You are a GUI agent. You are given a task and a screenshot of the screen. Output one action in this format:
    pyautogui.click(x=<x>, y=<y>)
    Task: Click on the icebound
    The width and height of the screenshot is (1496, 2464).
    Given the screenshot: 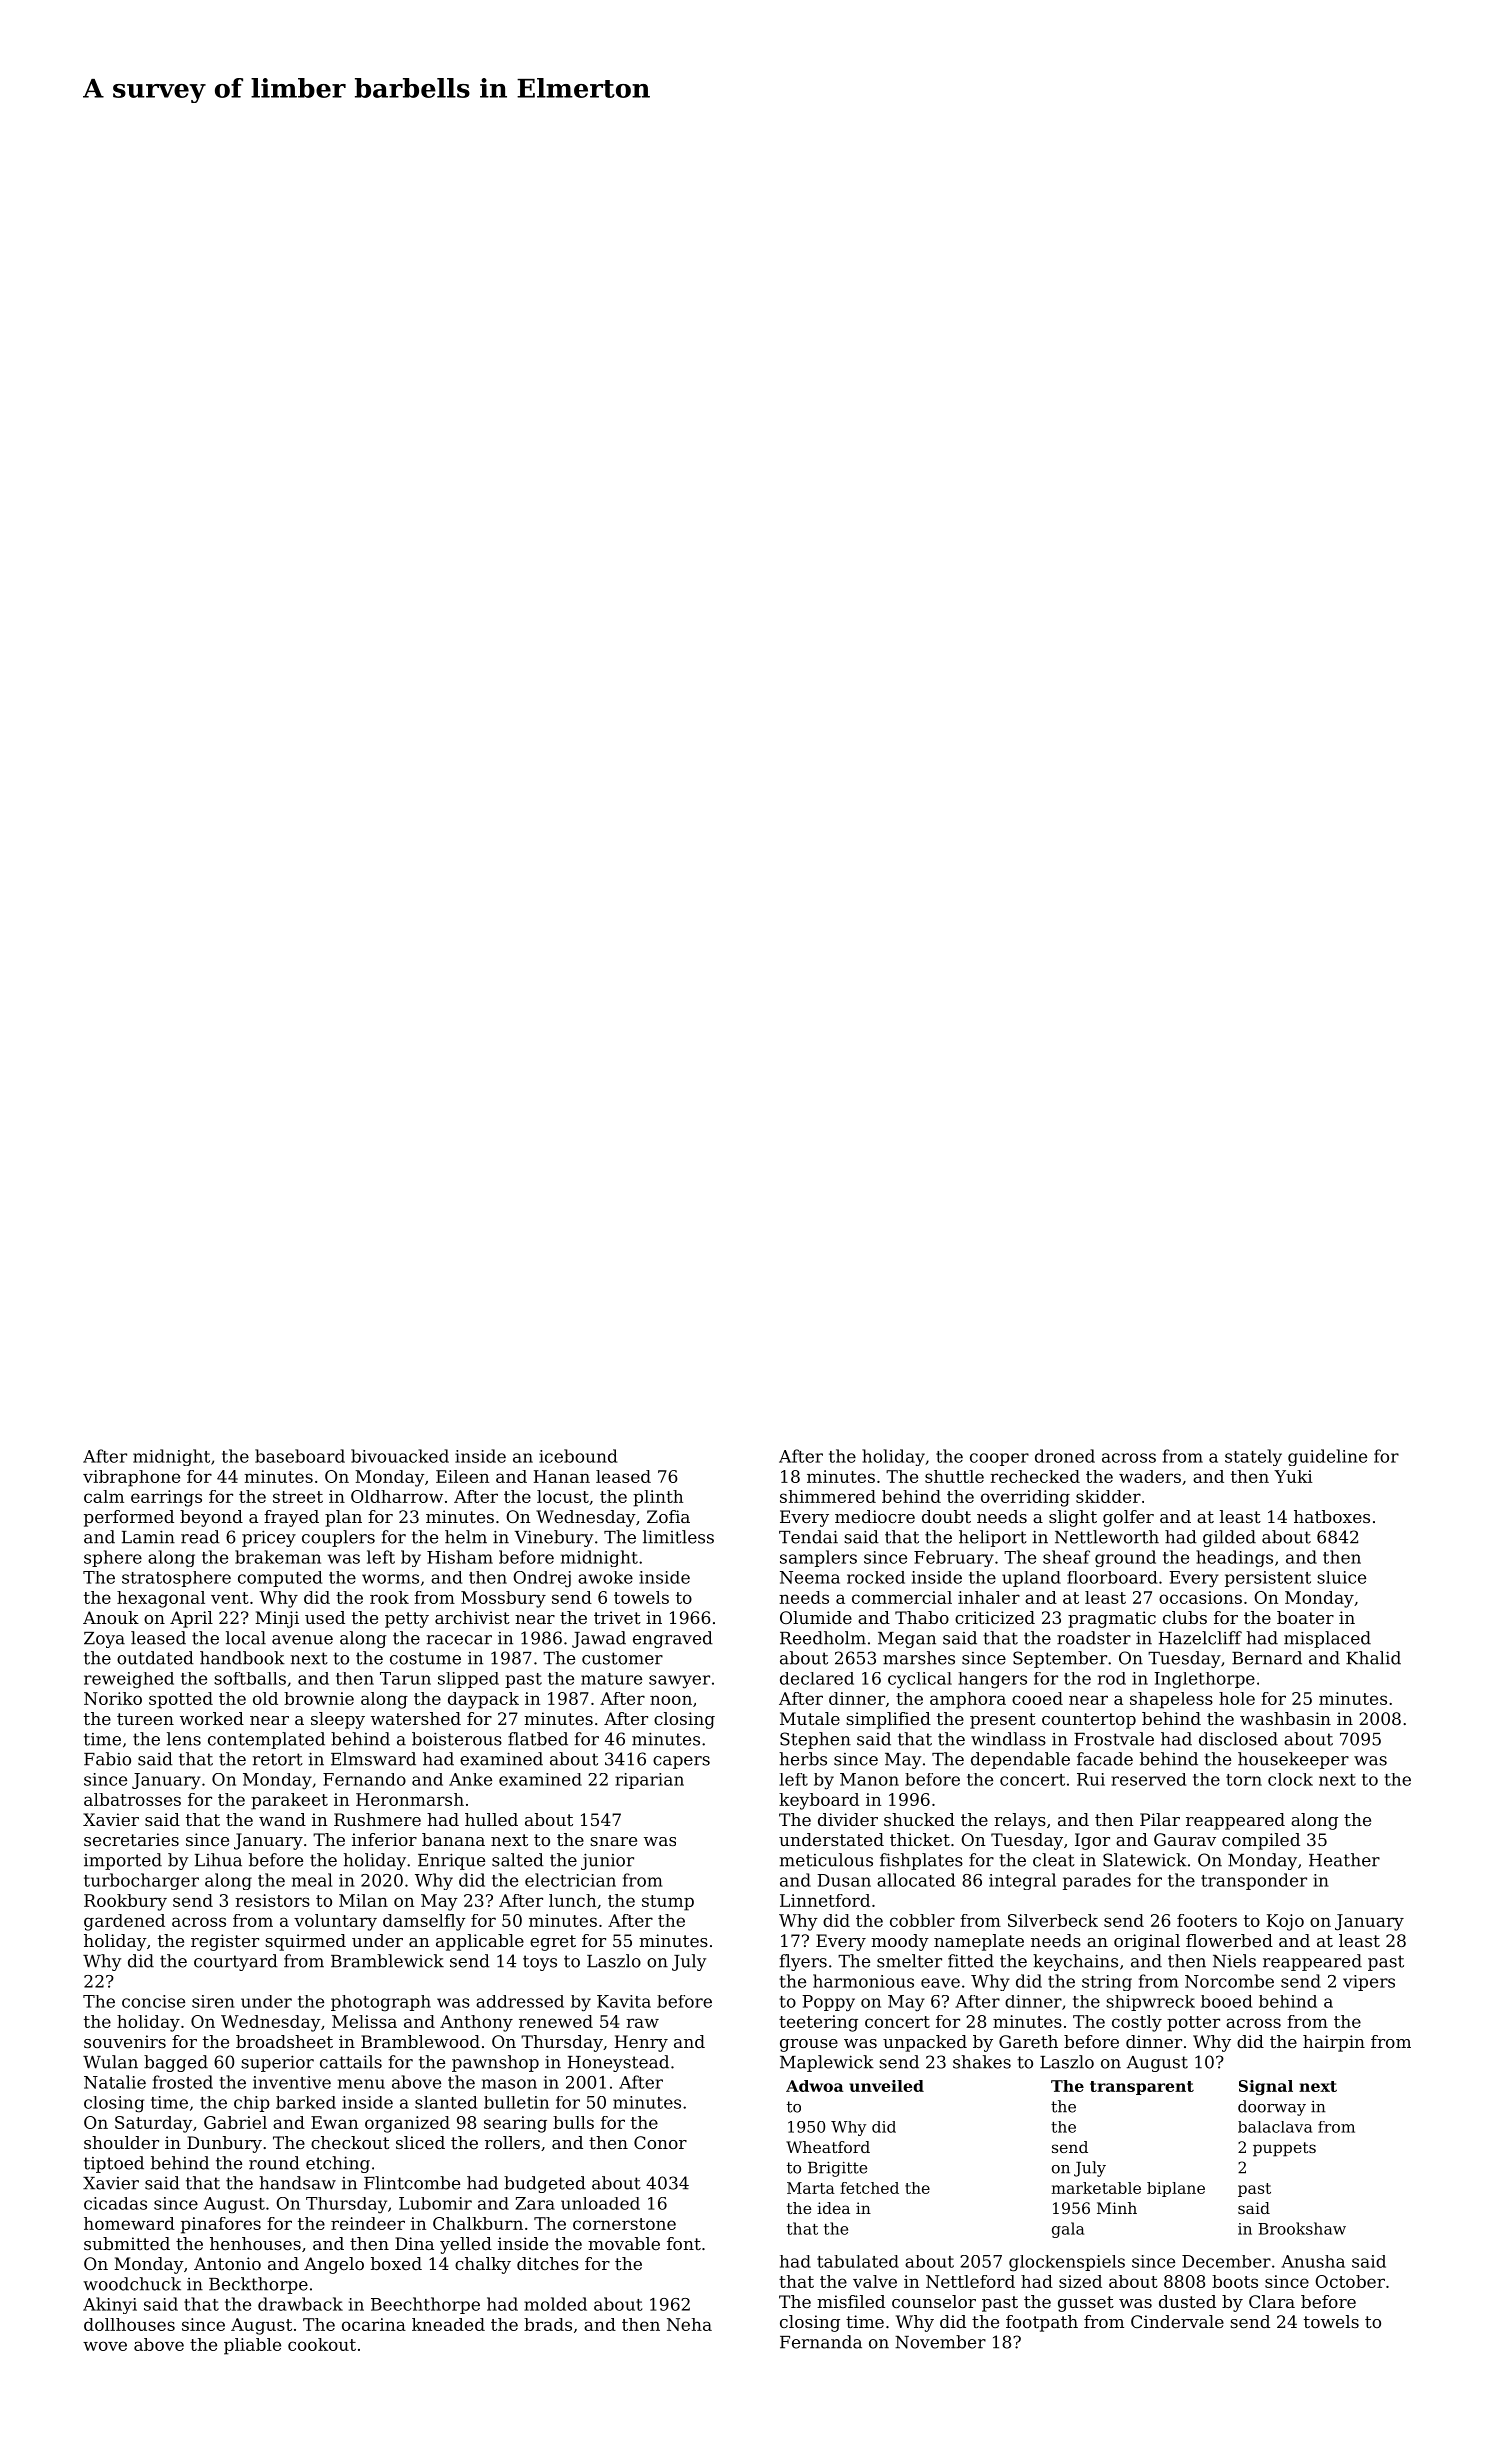 What is the action you would take?
    pyautogui.click(x=578, y=1456)
